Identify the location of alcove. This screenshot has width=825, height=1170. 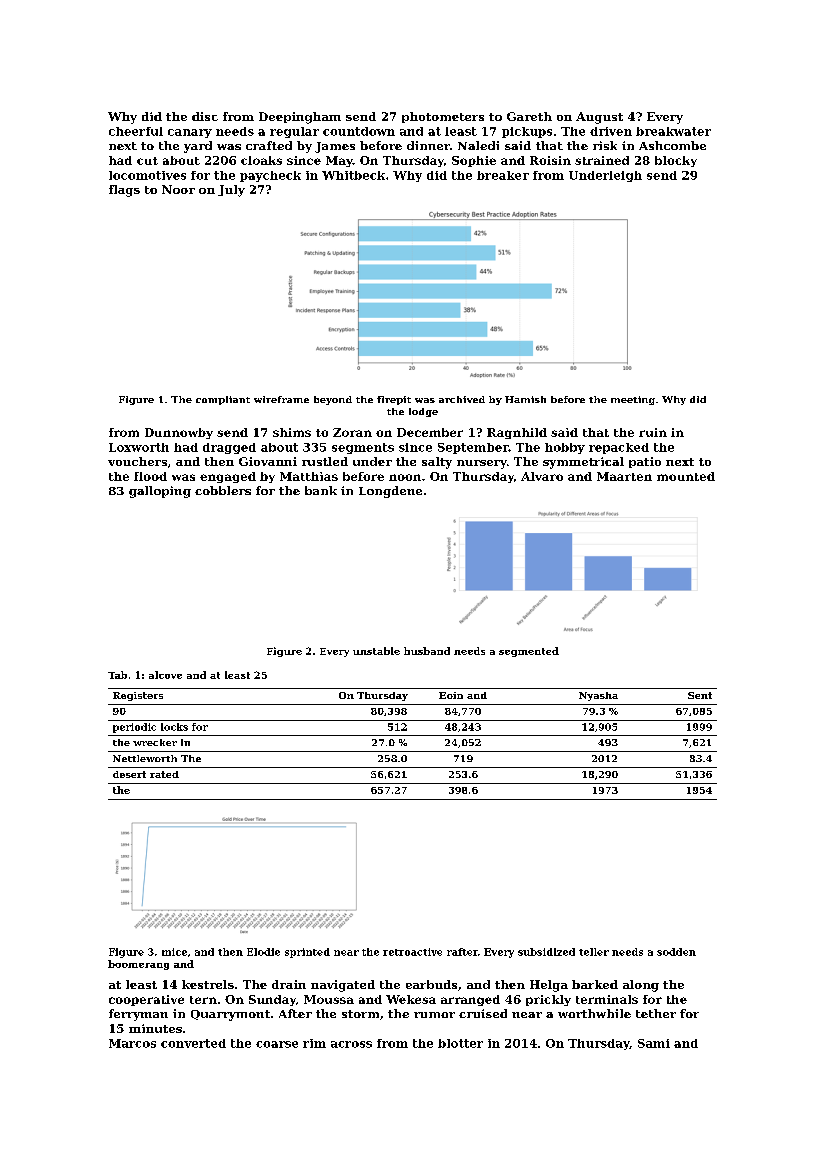
(165, 675).
